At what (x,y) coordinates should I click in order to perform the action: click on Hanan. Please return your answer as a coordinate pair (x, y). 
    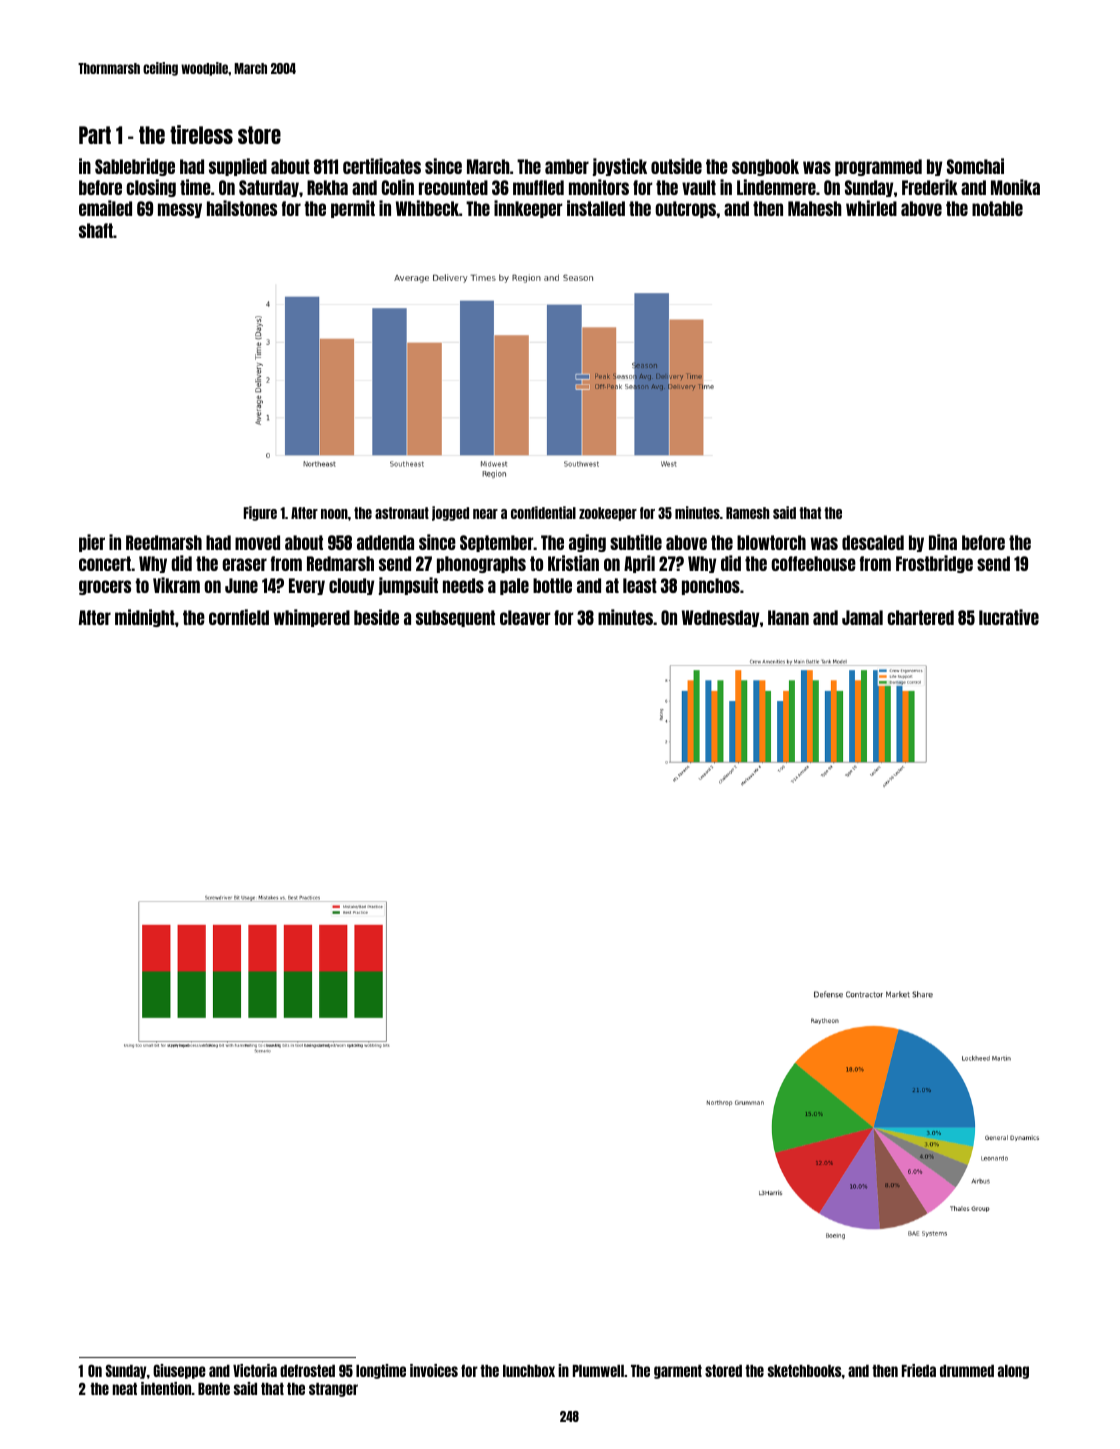
    Looking at the image, I should click on (788, 617).
